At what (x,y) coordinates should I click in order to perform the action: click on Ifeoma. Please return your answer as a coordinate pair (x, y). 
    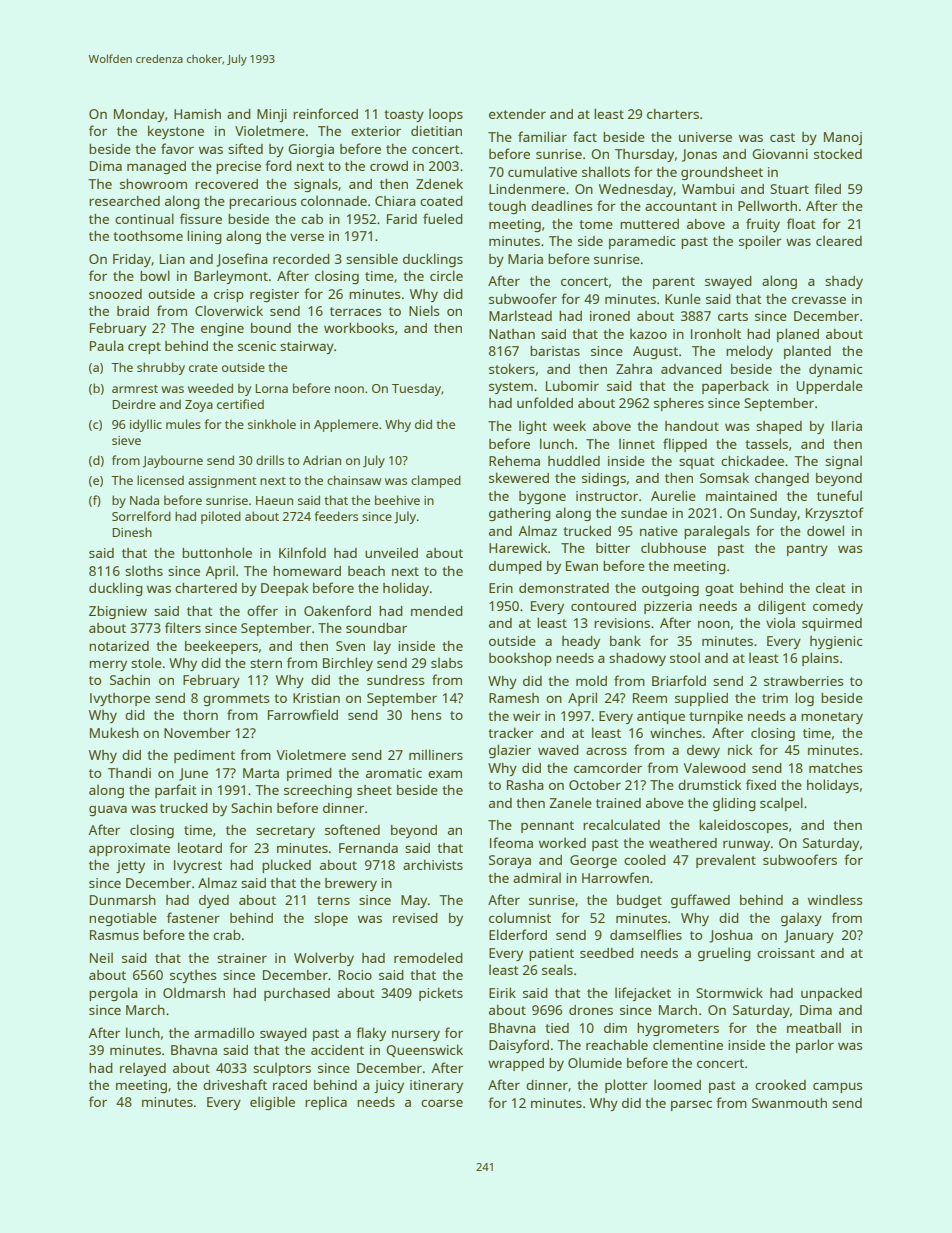
    Looking at the image, I should click on (511, 842).
